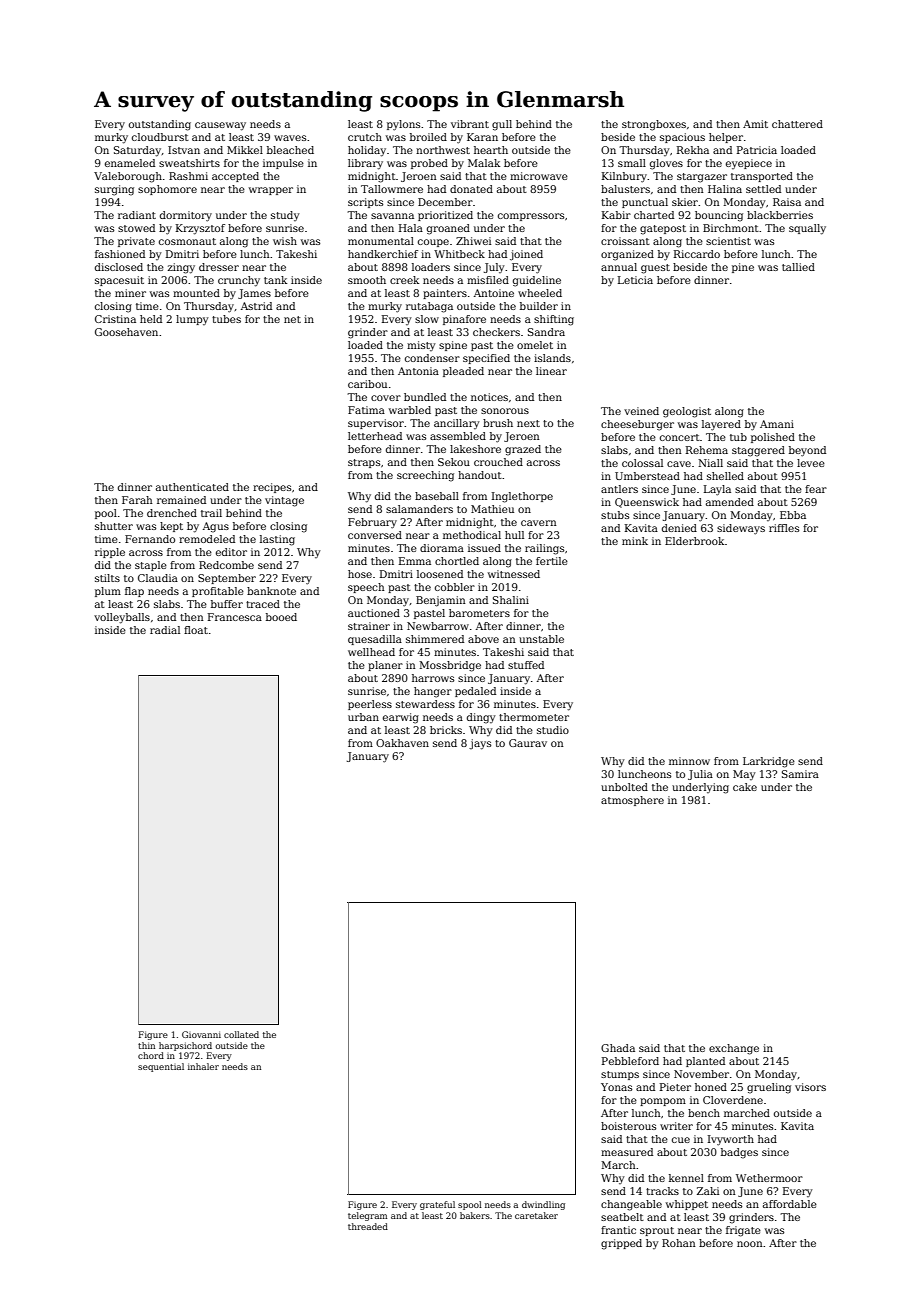 This document has width=924, height=1308. I want to click on exchange, so click(734, 1049).
